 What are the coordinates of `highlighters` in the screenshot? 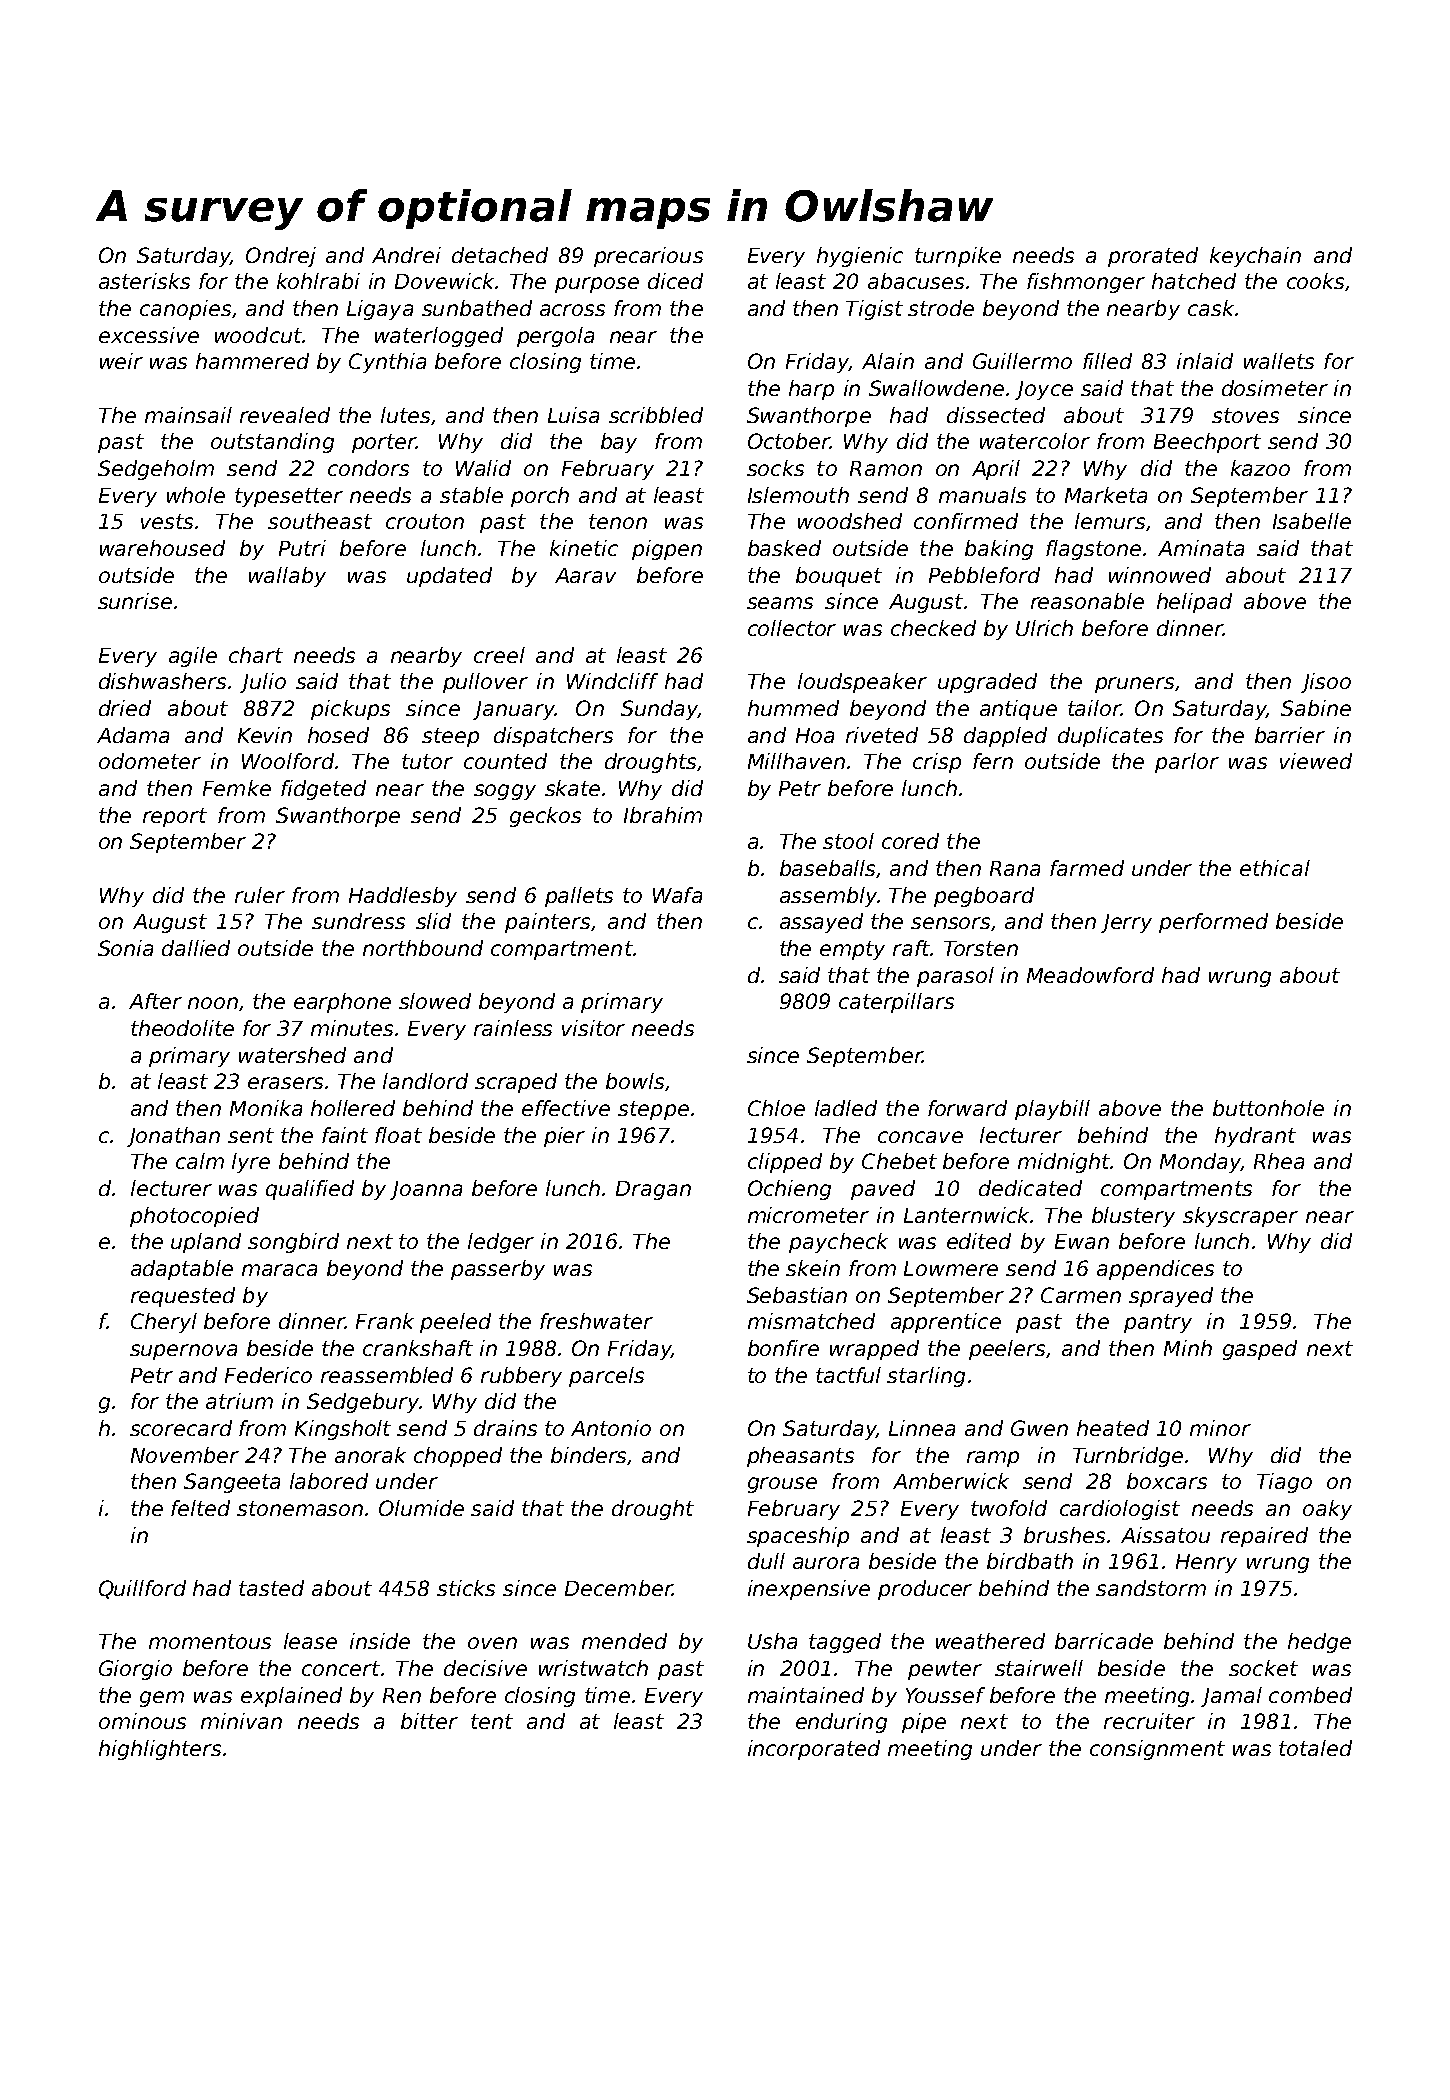 It's located at (160, 1750).
